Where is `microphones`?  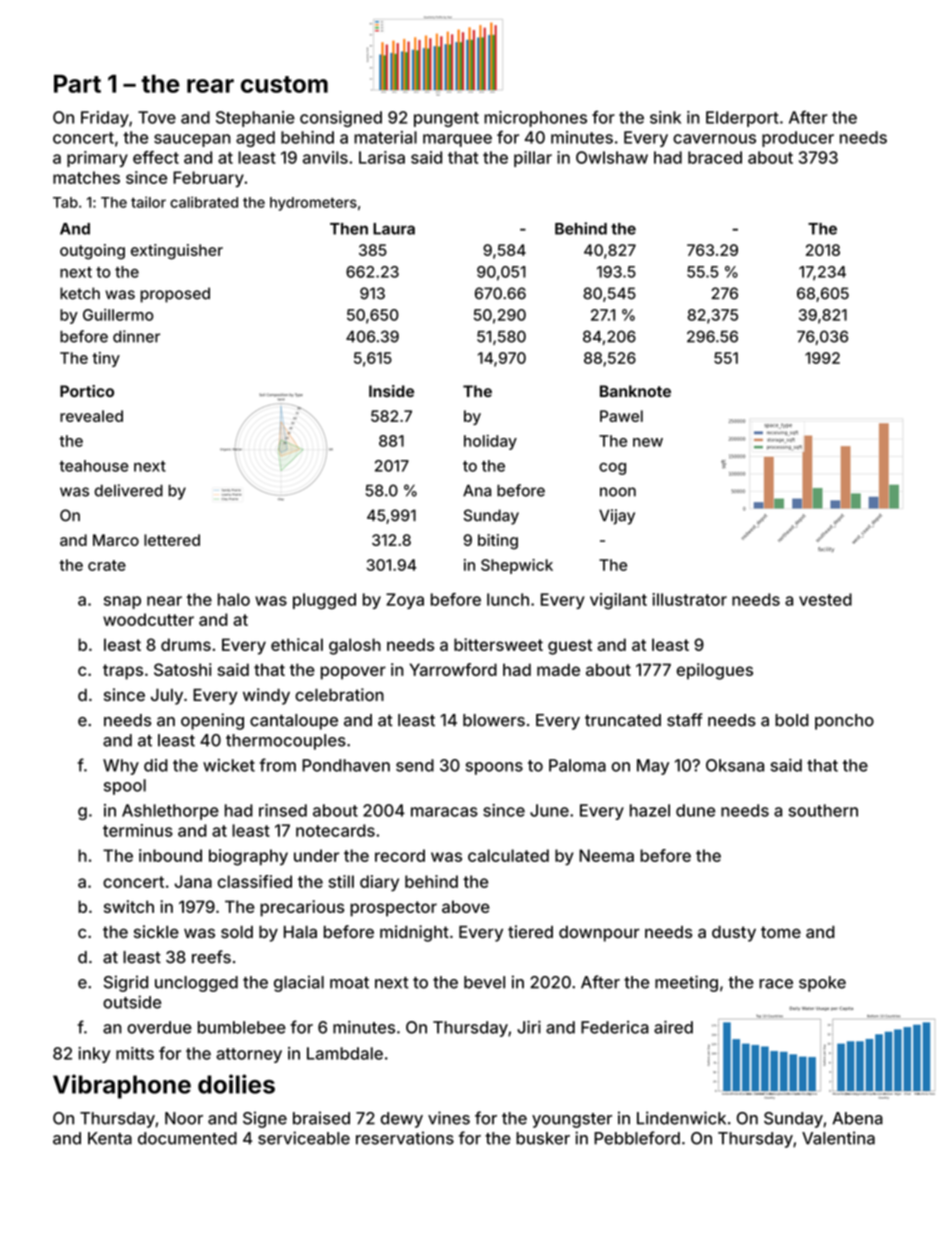 microphones is located at coordinates (535, 119).
